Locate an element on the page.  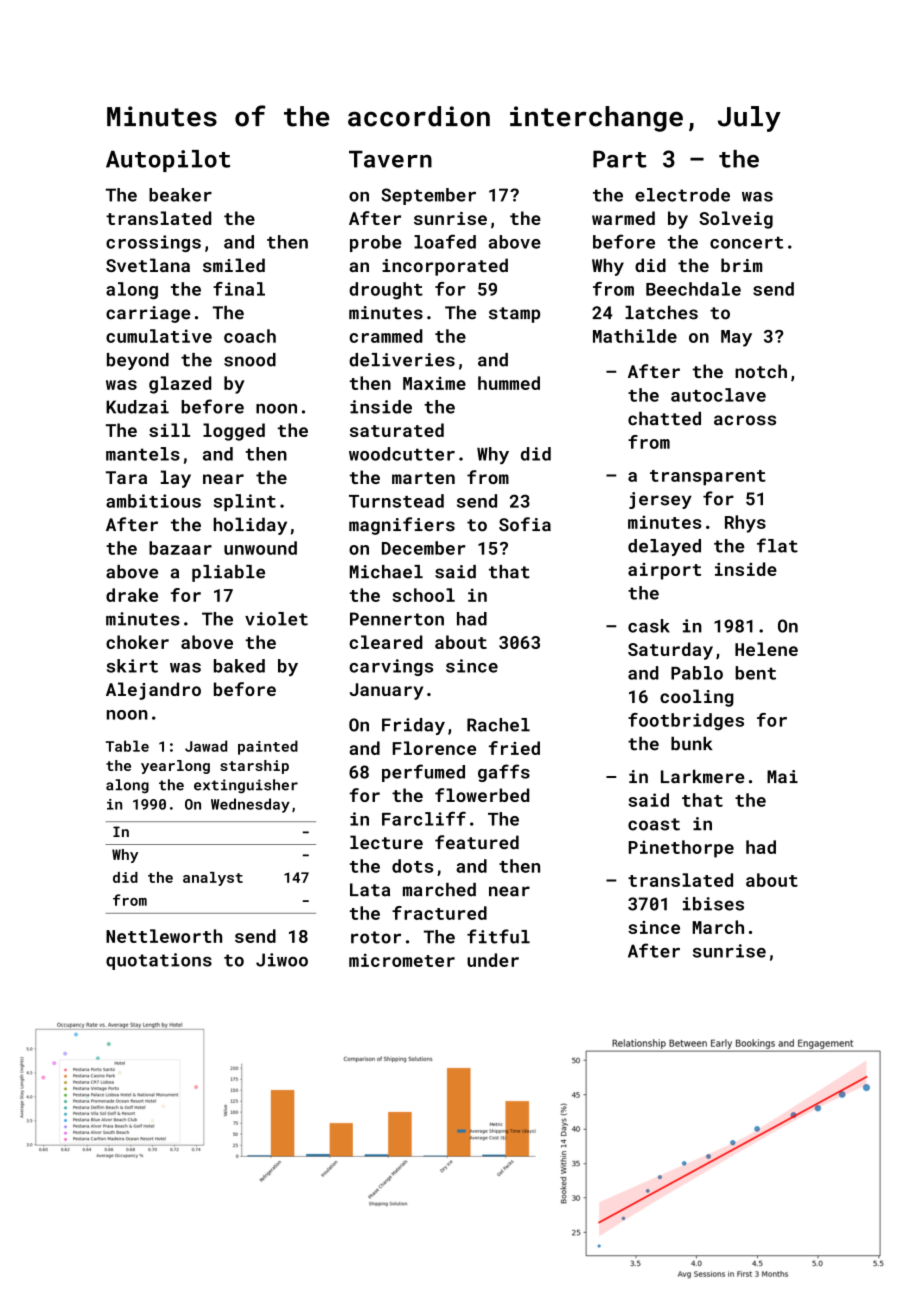
fitful is located at coordinates (498, 936).
